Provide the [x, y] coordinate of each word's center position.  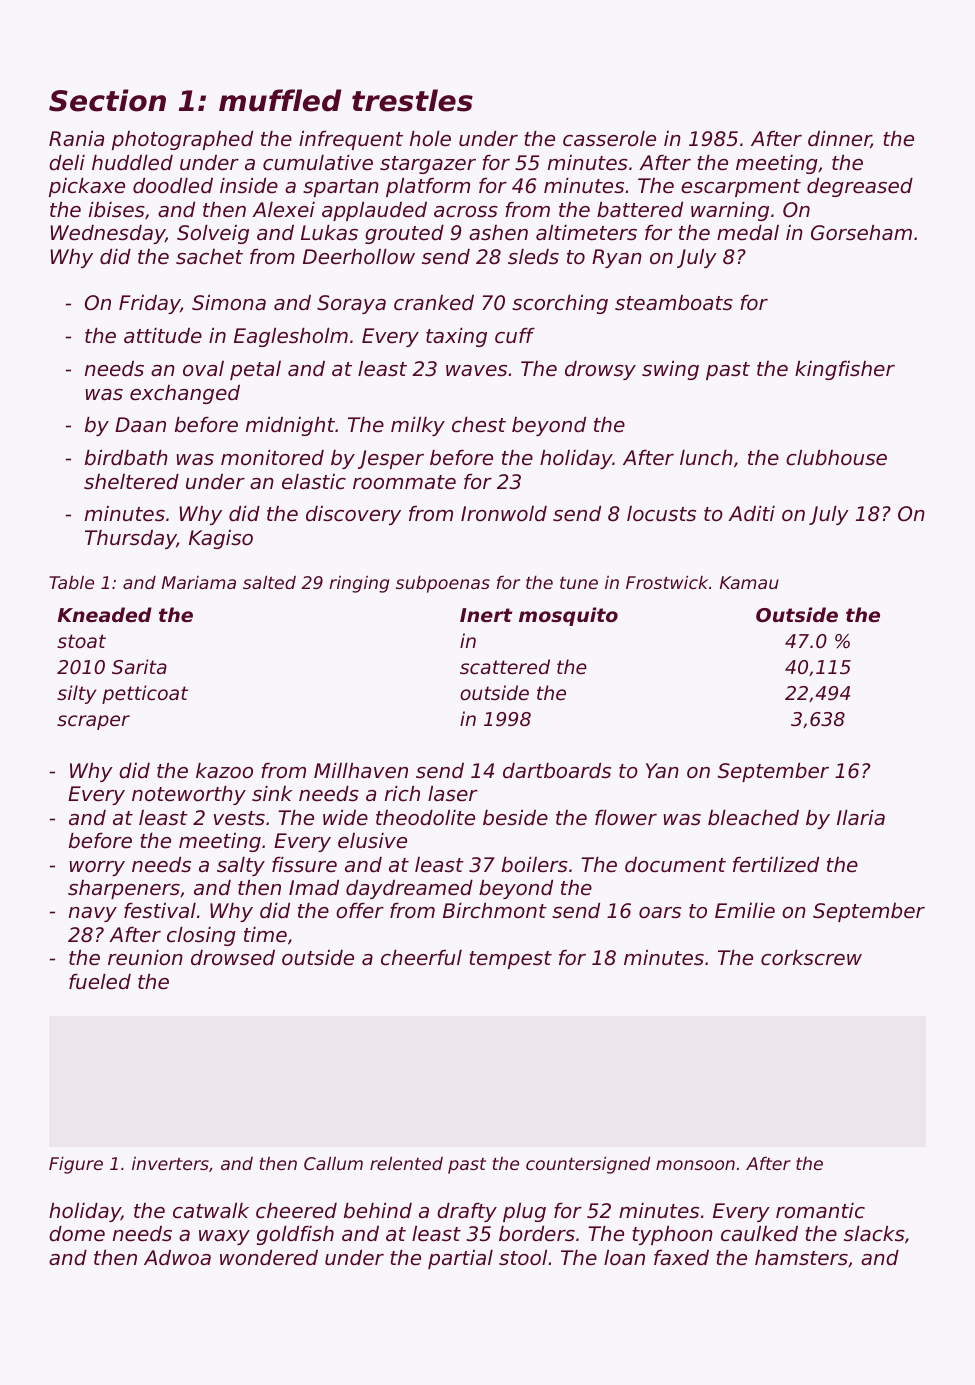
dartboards [557, 771]
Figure [76, 1165]
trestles [412, 100]
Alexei [283, 210]
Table [71, 582]
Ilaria [861, 818]
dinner [839, 140]
